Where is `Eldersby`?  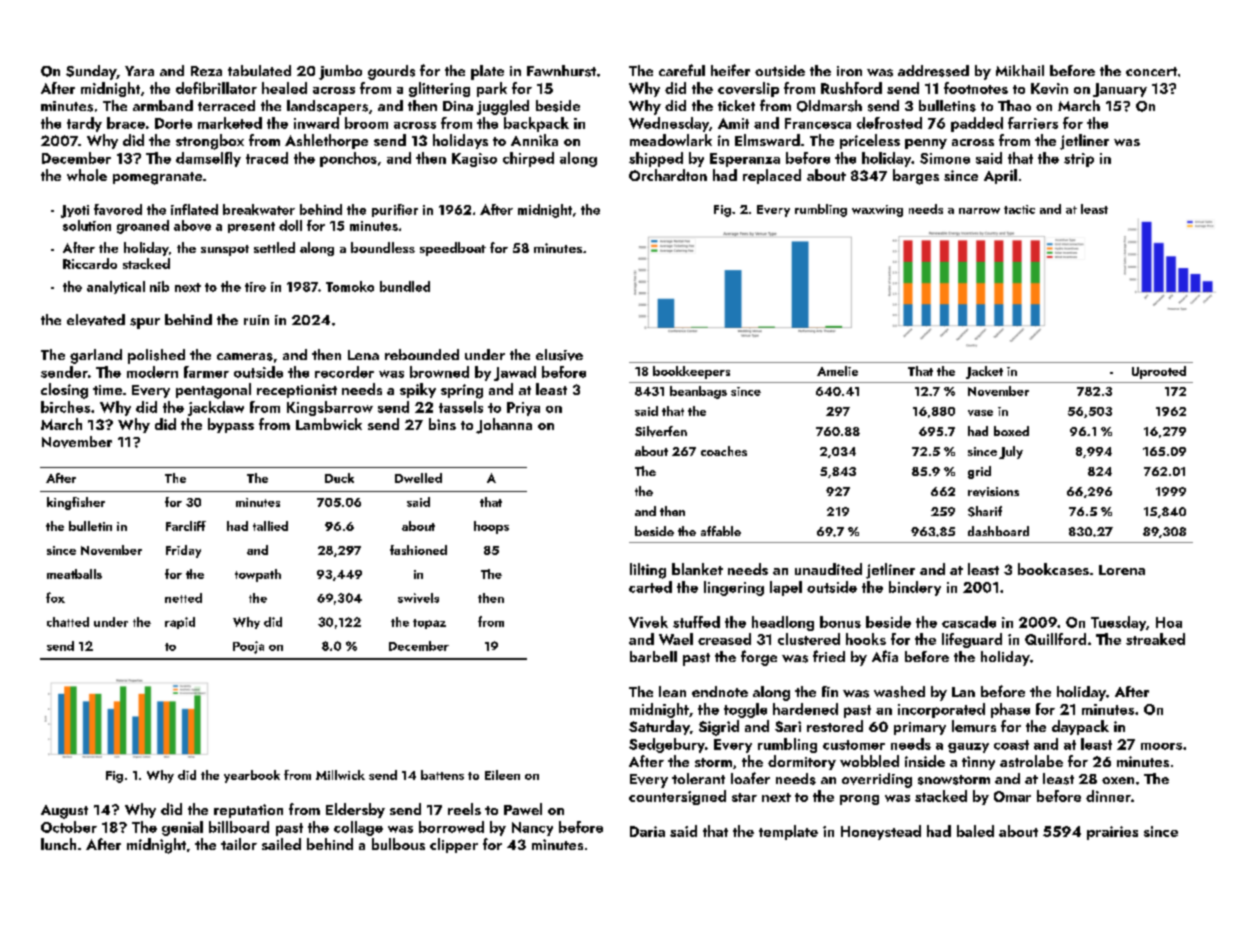
Eldersby is located at coordinates (355, 810).
